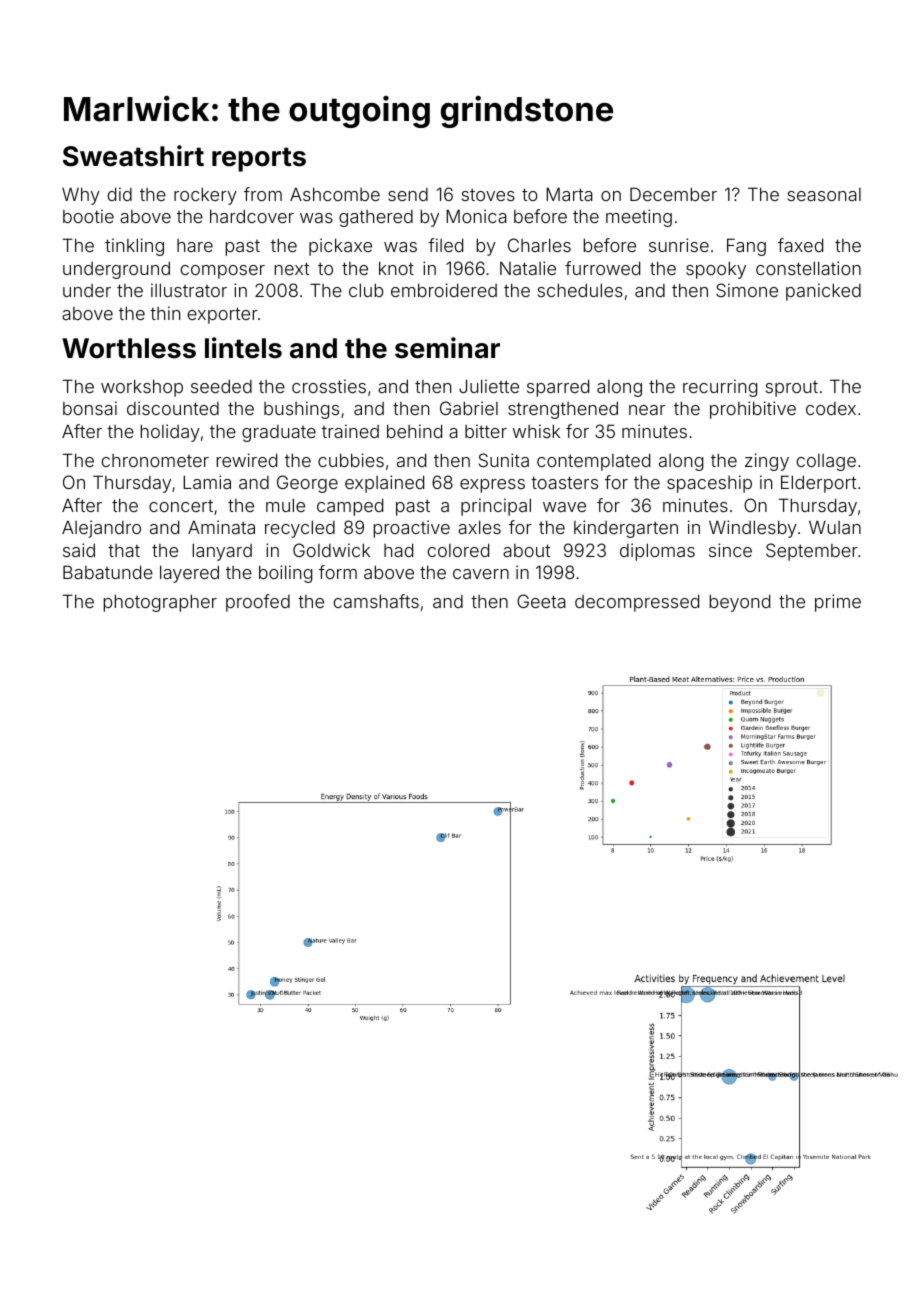 The height and width of the image is (1308, 924). Describe the element at coordinates (101, 529) in the image. I see `Alejandro` at that location.
